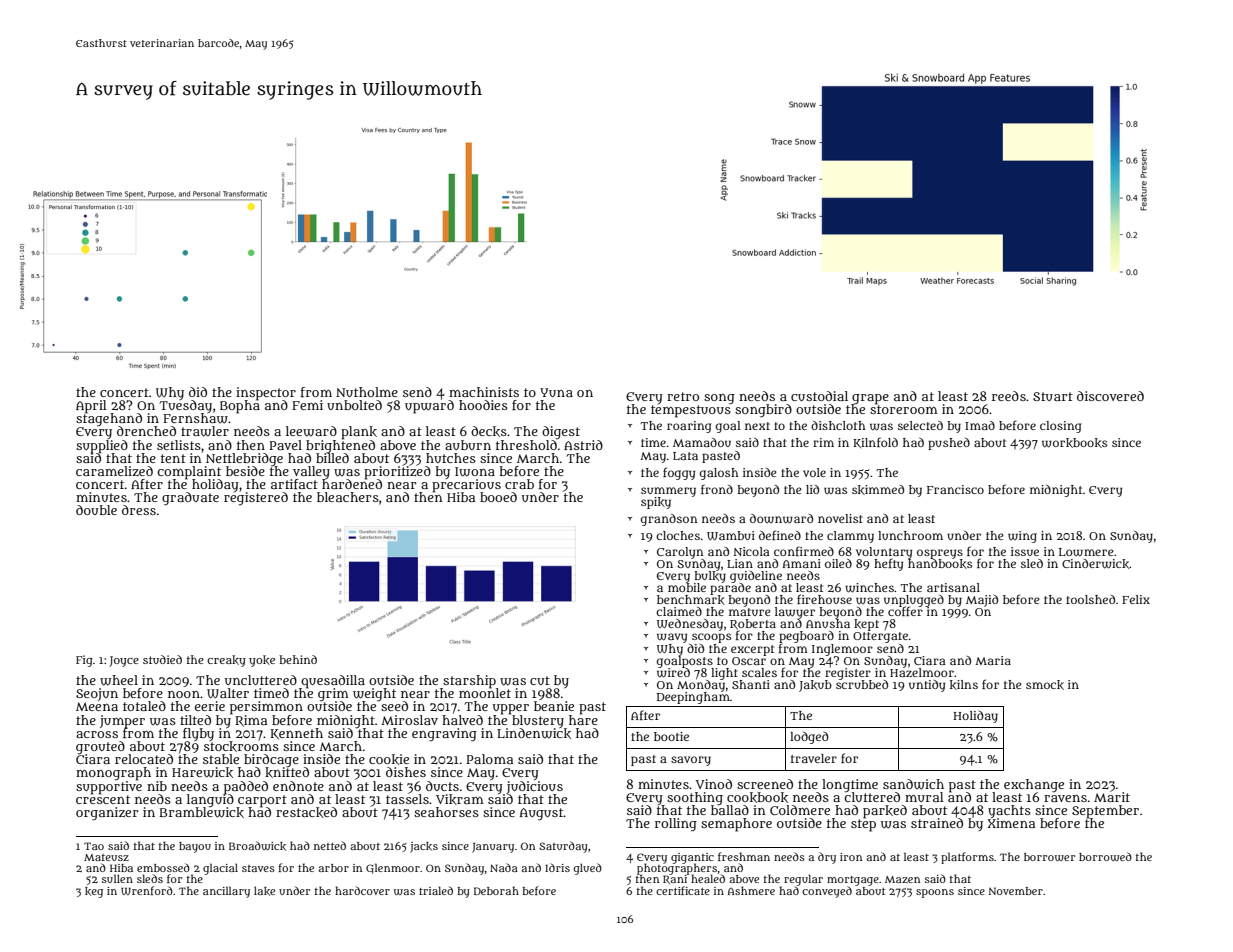 Image resolution: width=1233 pixels, height=952 pixels. What do you see at coordinates (122, 721) in the screenshot?
I see `jumper` at bounding box center [122, 721].
